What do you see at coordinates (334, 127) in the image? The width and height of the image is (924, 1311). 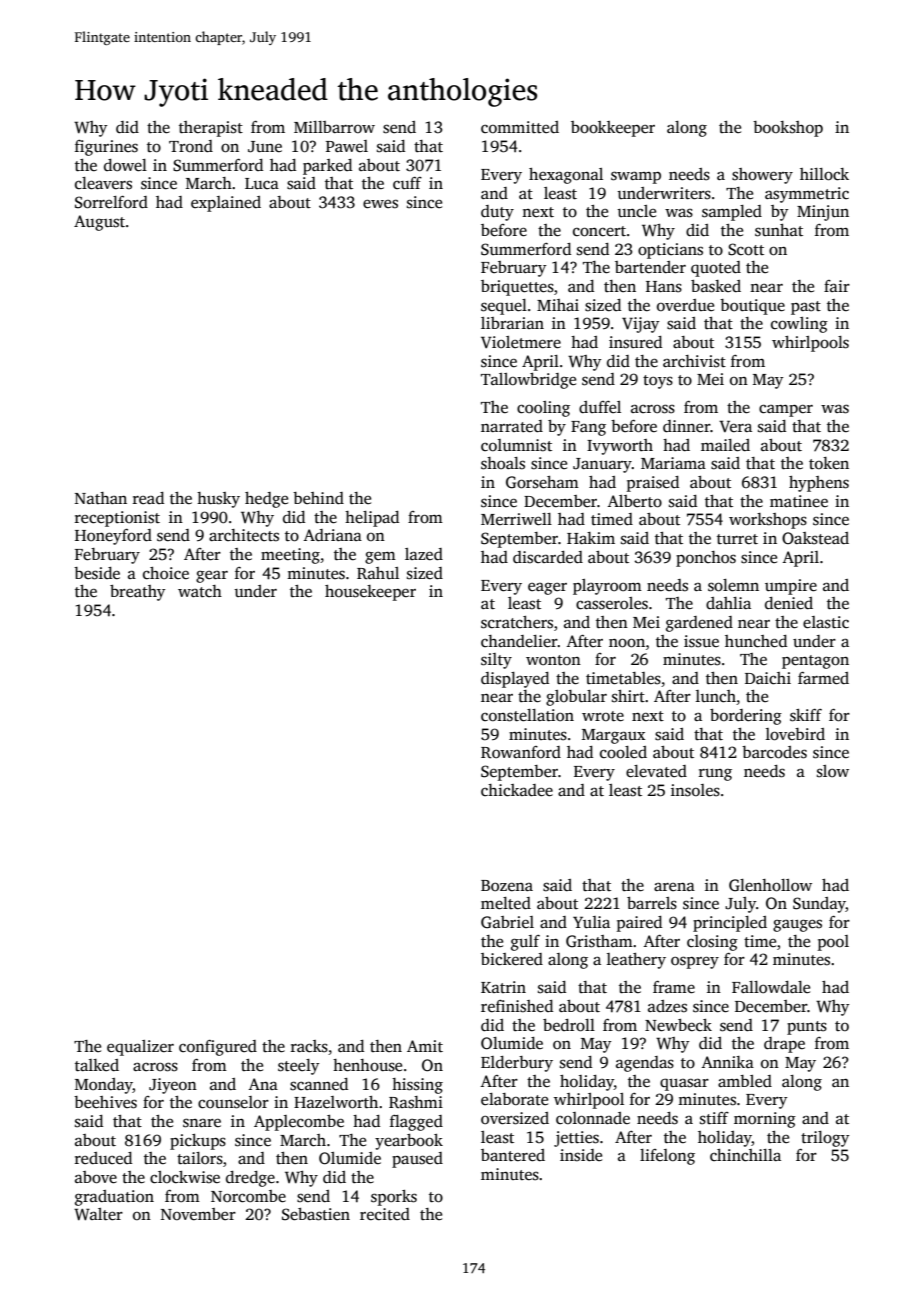 I see `Millbarrow` at bounding box center [334, 127].
